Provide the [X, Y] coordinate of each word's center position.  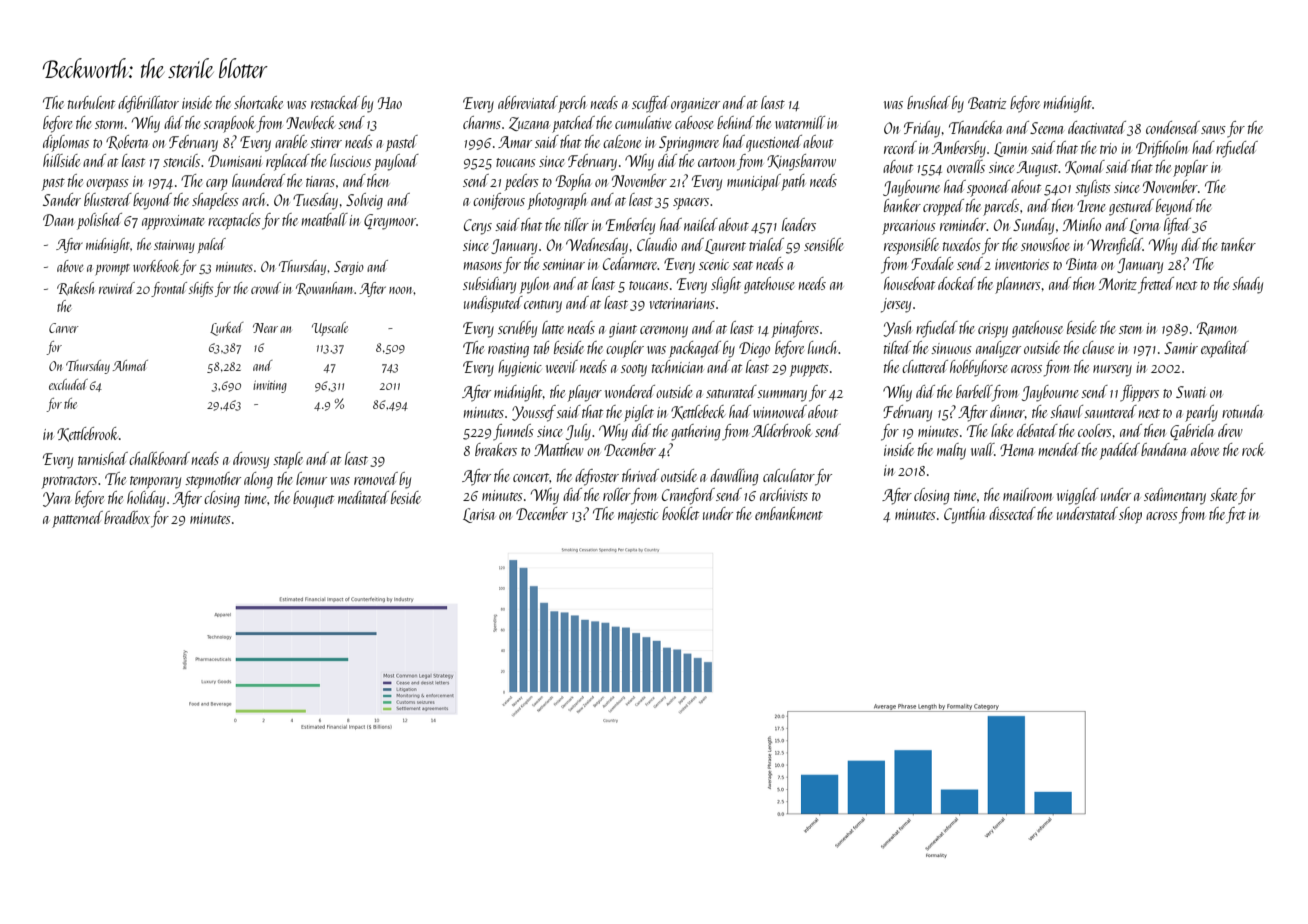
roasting [508, 350]
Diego [754, 350]
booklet [680, 513]
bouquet [313, 499]
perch [572, 104]
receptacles [234, 221]
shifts [200, 289]
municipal [754, 182]
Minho [1082, 224]
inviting [270, 386]
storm [109, 124]
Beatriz [987, 103]
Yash [897, 329]
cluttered [925, 366]
